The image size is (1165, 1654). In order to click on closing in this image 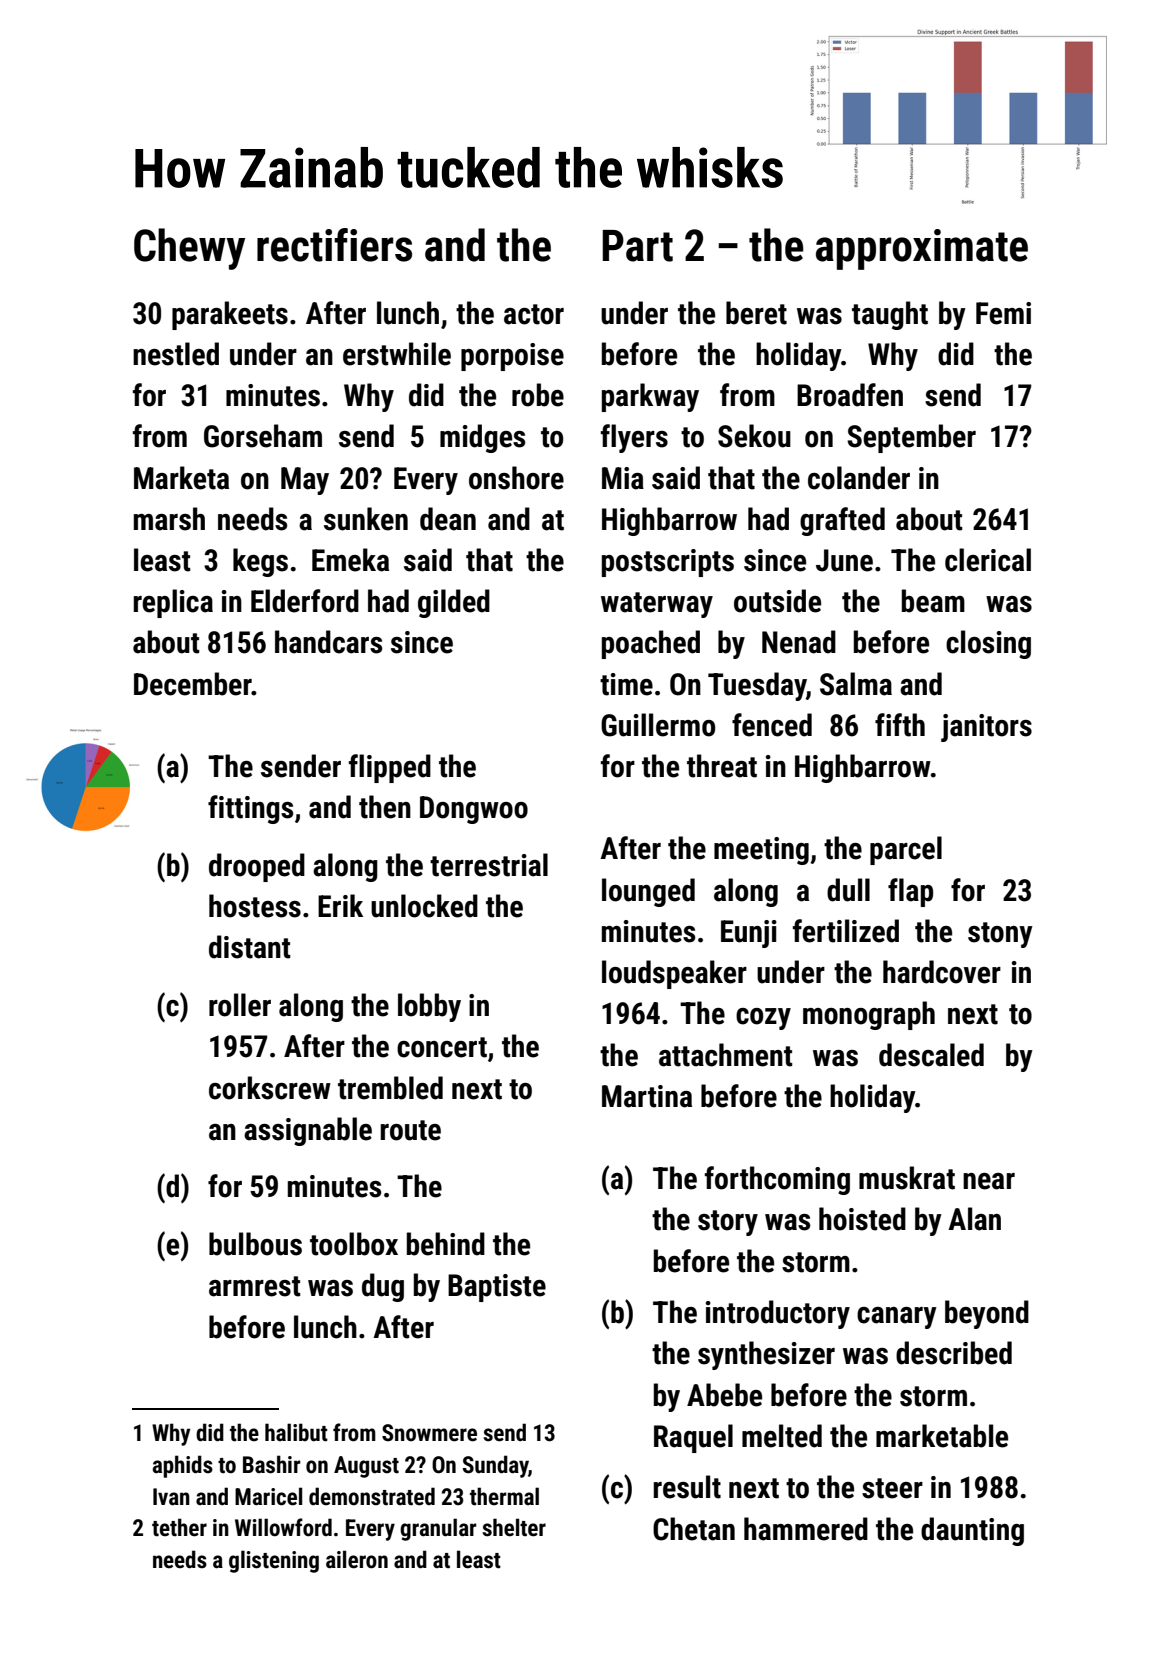, I will do `click(988, 644)`.
